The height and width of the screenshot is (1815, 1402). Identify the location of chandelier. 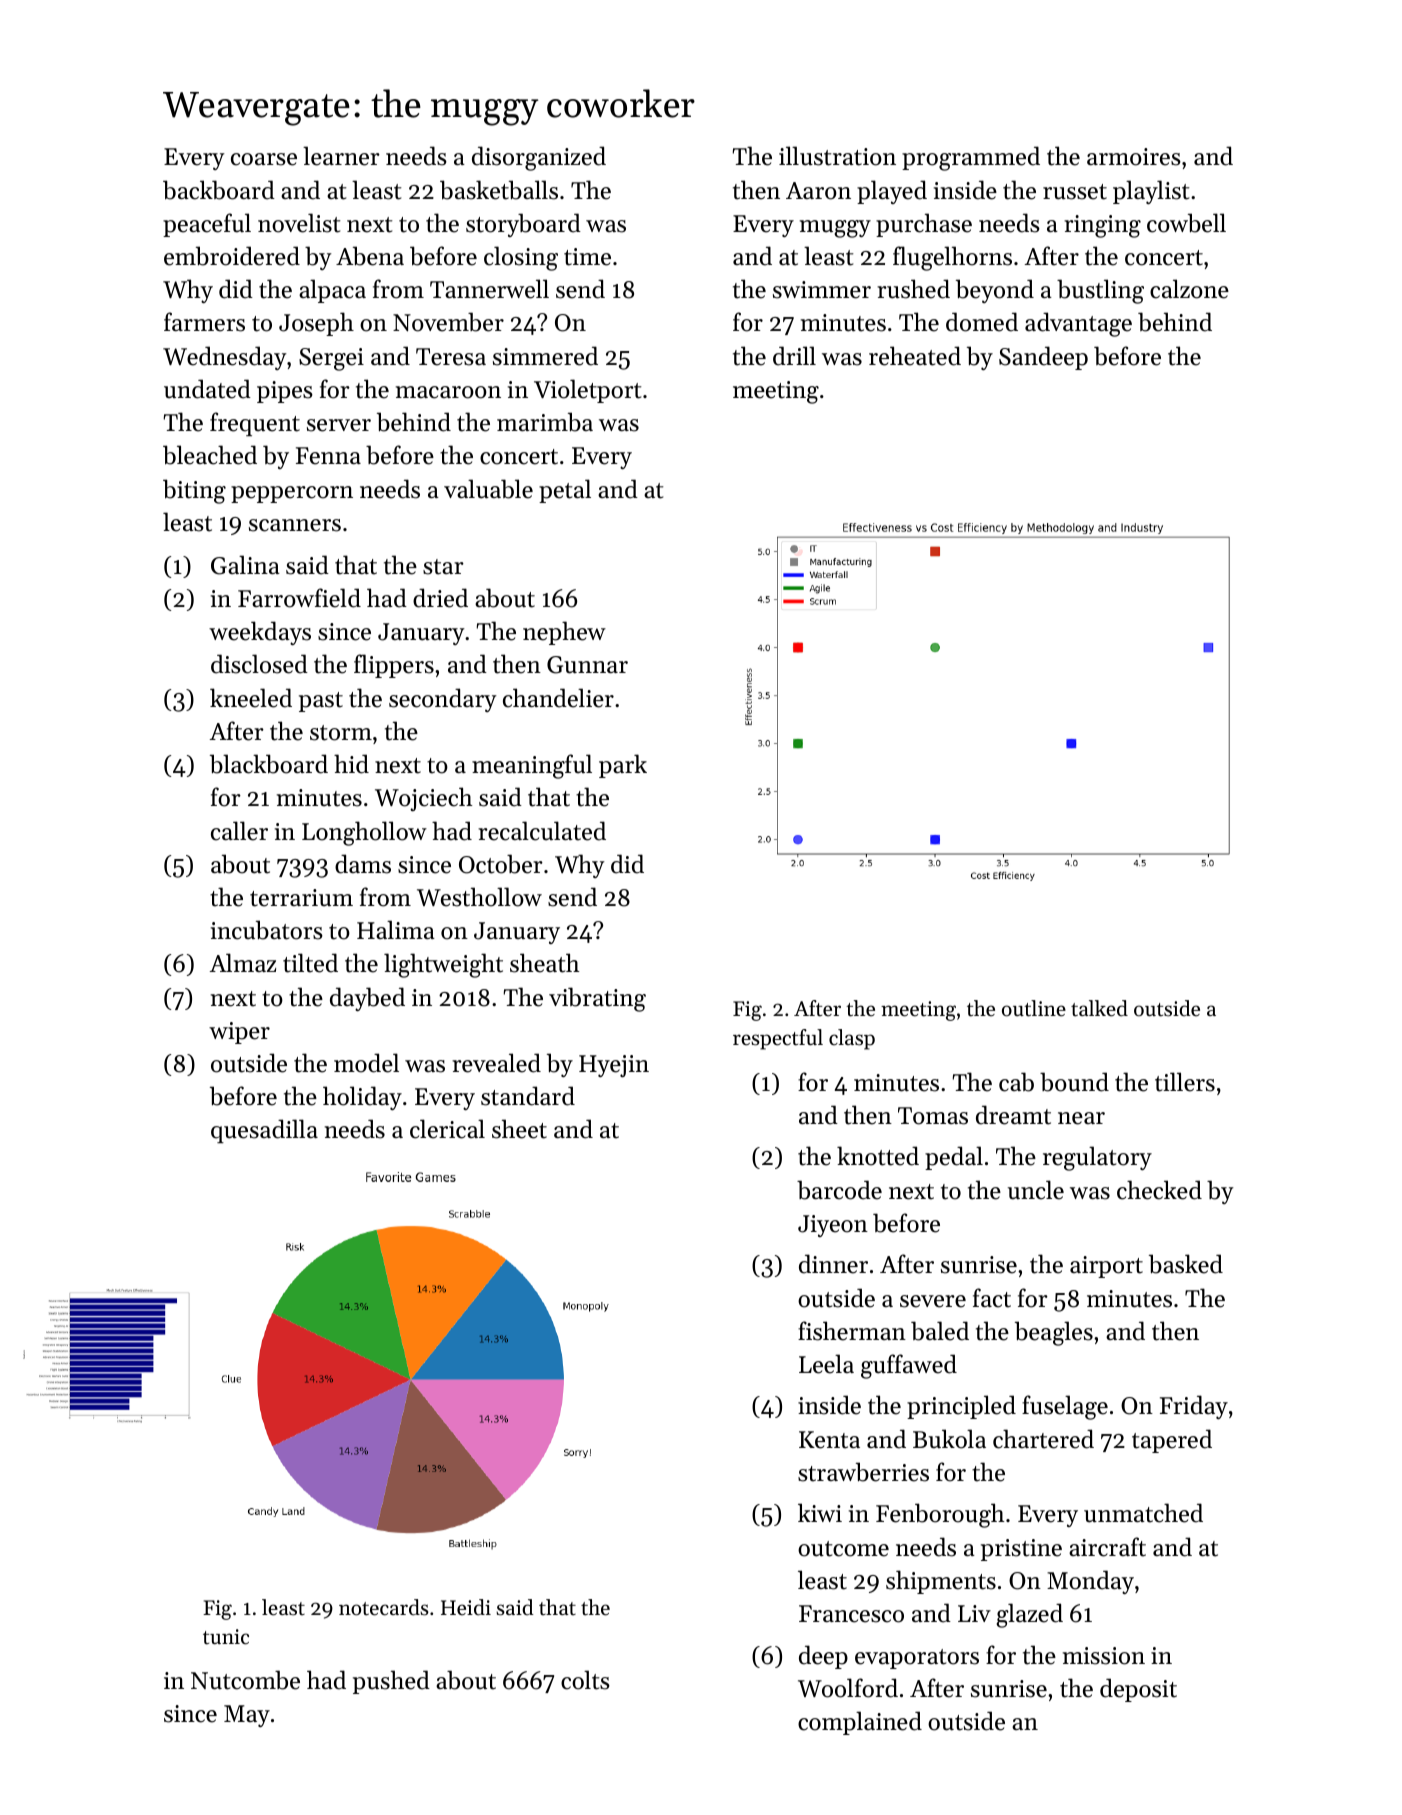
(558, 698).
